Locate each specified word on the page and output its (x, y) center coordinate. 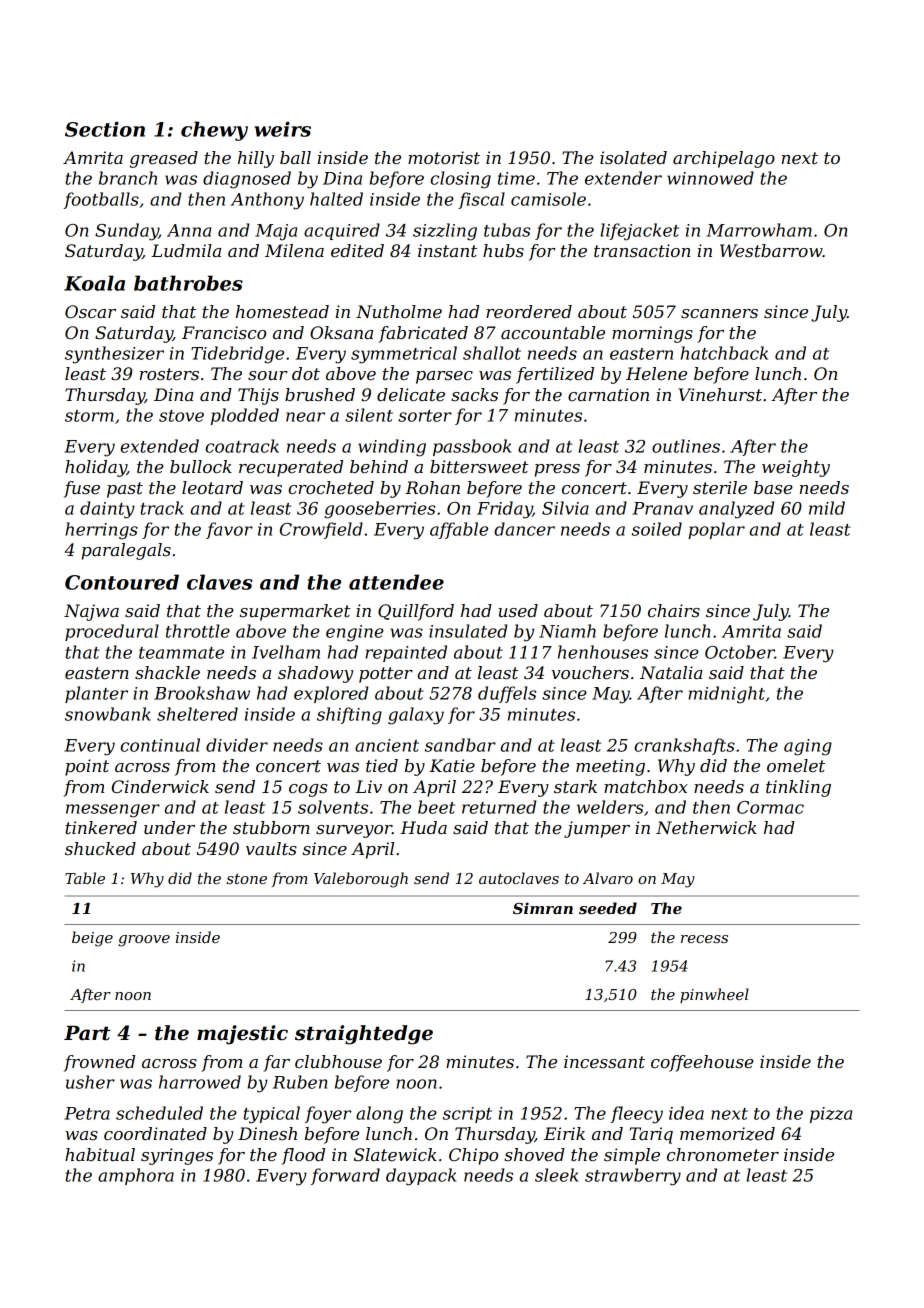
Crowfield (321, 530)
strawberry (633, 1177)
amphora (136, 1176)
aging (808, 747)
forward (345, 1176)
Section (105, 129)
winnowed (710, 178)
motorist (444, 157)
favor (229, 530)
